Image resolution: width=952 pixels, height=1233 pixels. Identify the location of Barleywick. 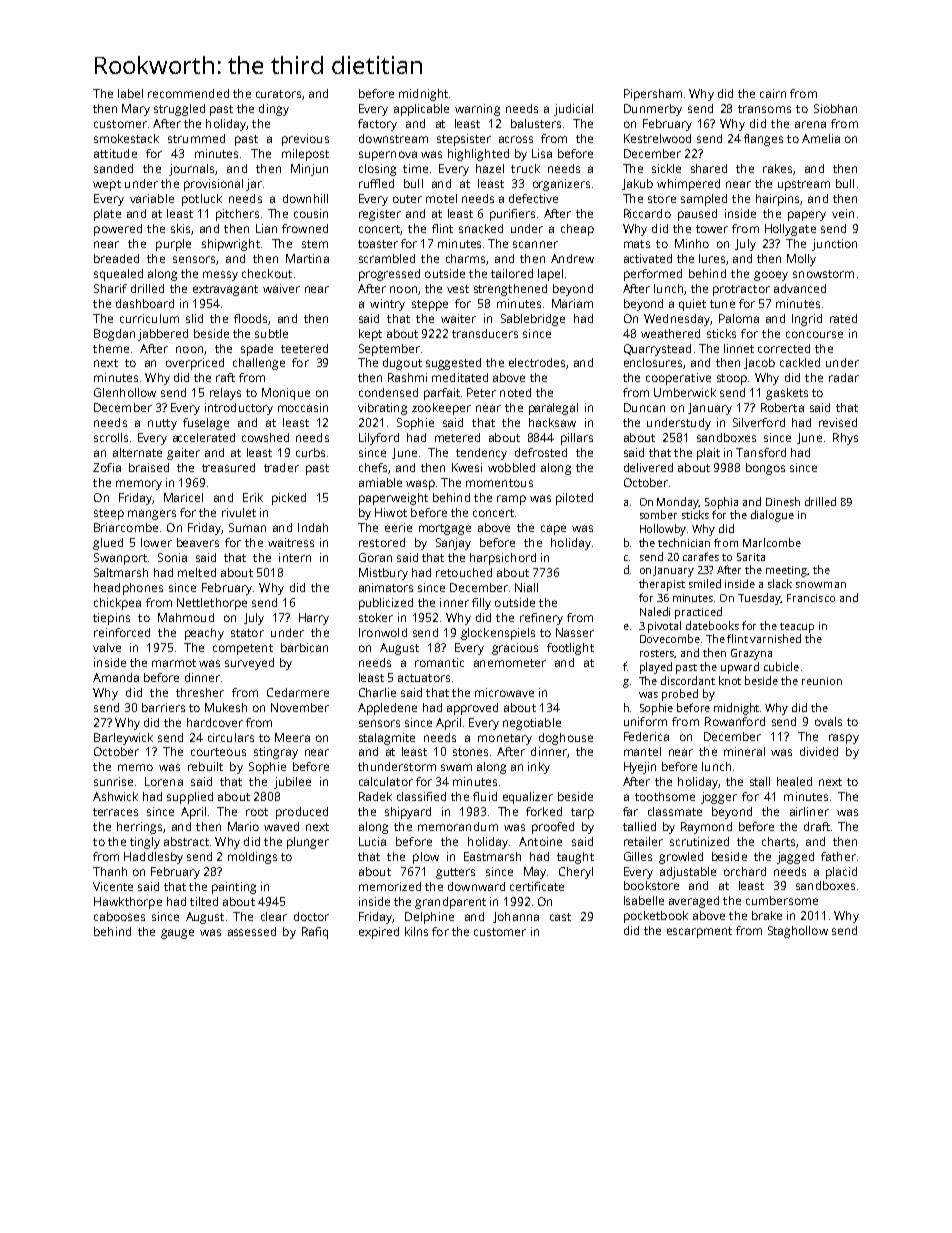
(123, 739).
